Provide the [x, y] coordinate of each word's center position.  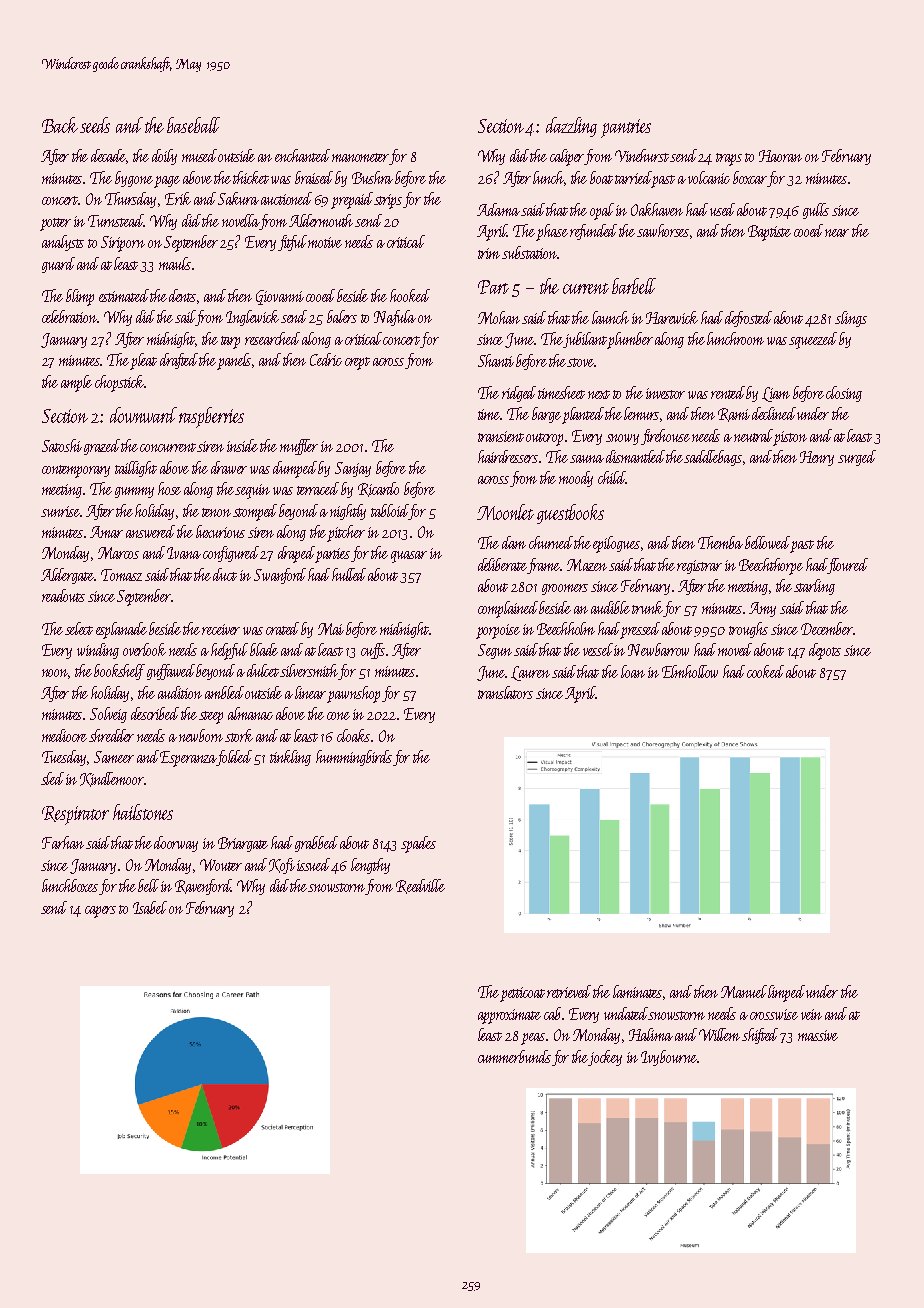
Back [60, 125]
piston [790, 438]
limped [787, 993]
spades [418, 844]
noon [55, 674]
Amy [762, 609]
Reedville [420, 886]
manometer [361, 159]
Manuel [744, 991]
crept [357, 363]
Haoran [780, 156]
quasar [409, 557]
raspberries [211, 417]
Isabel [150, 907]
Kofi [282, 866]
